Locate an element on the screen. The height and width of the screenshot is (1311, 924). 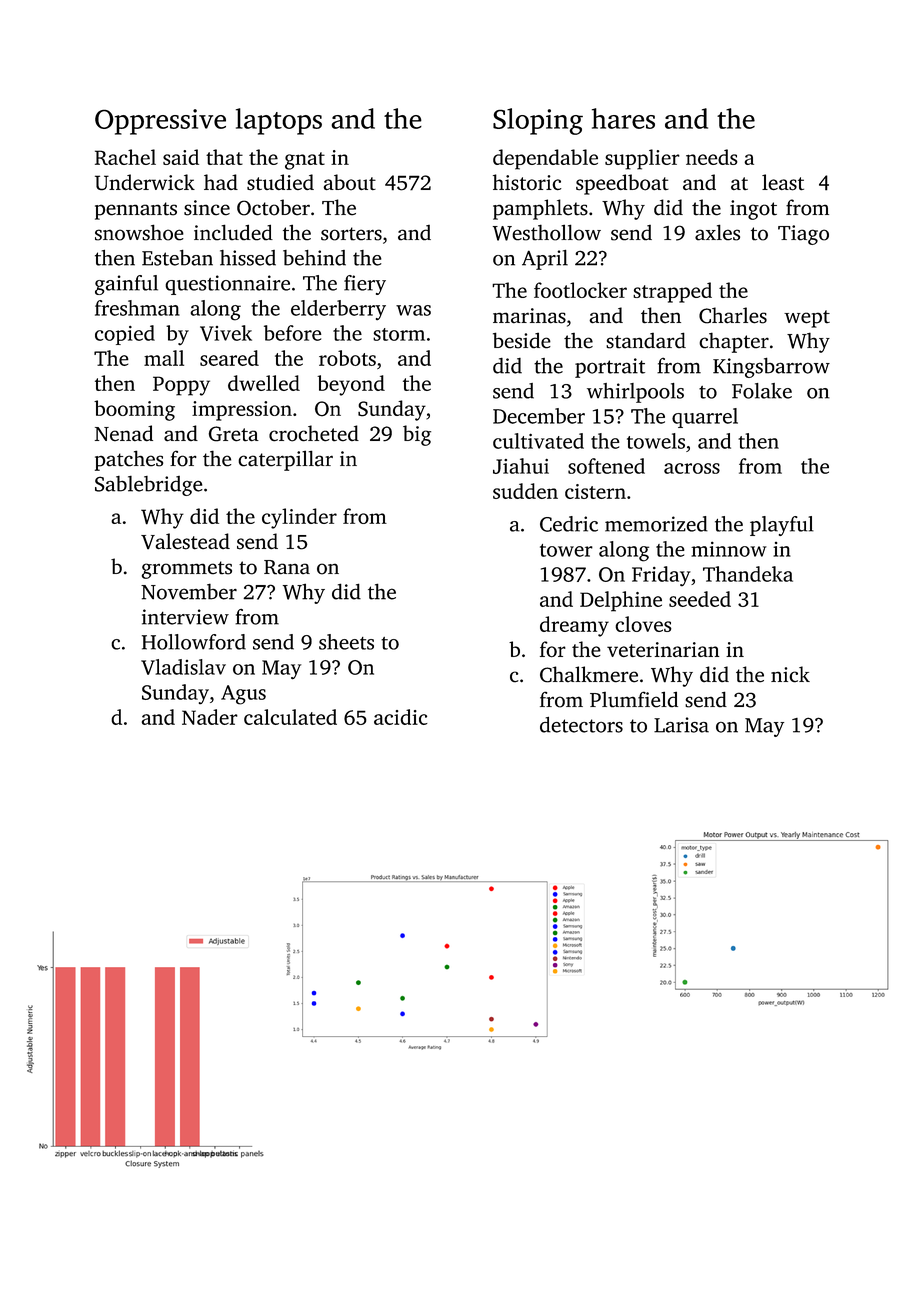
Nader is located at coordinates (210, 717).
